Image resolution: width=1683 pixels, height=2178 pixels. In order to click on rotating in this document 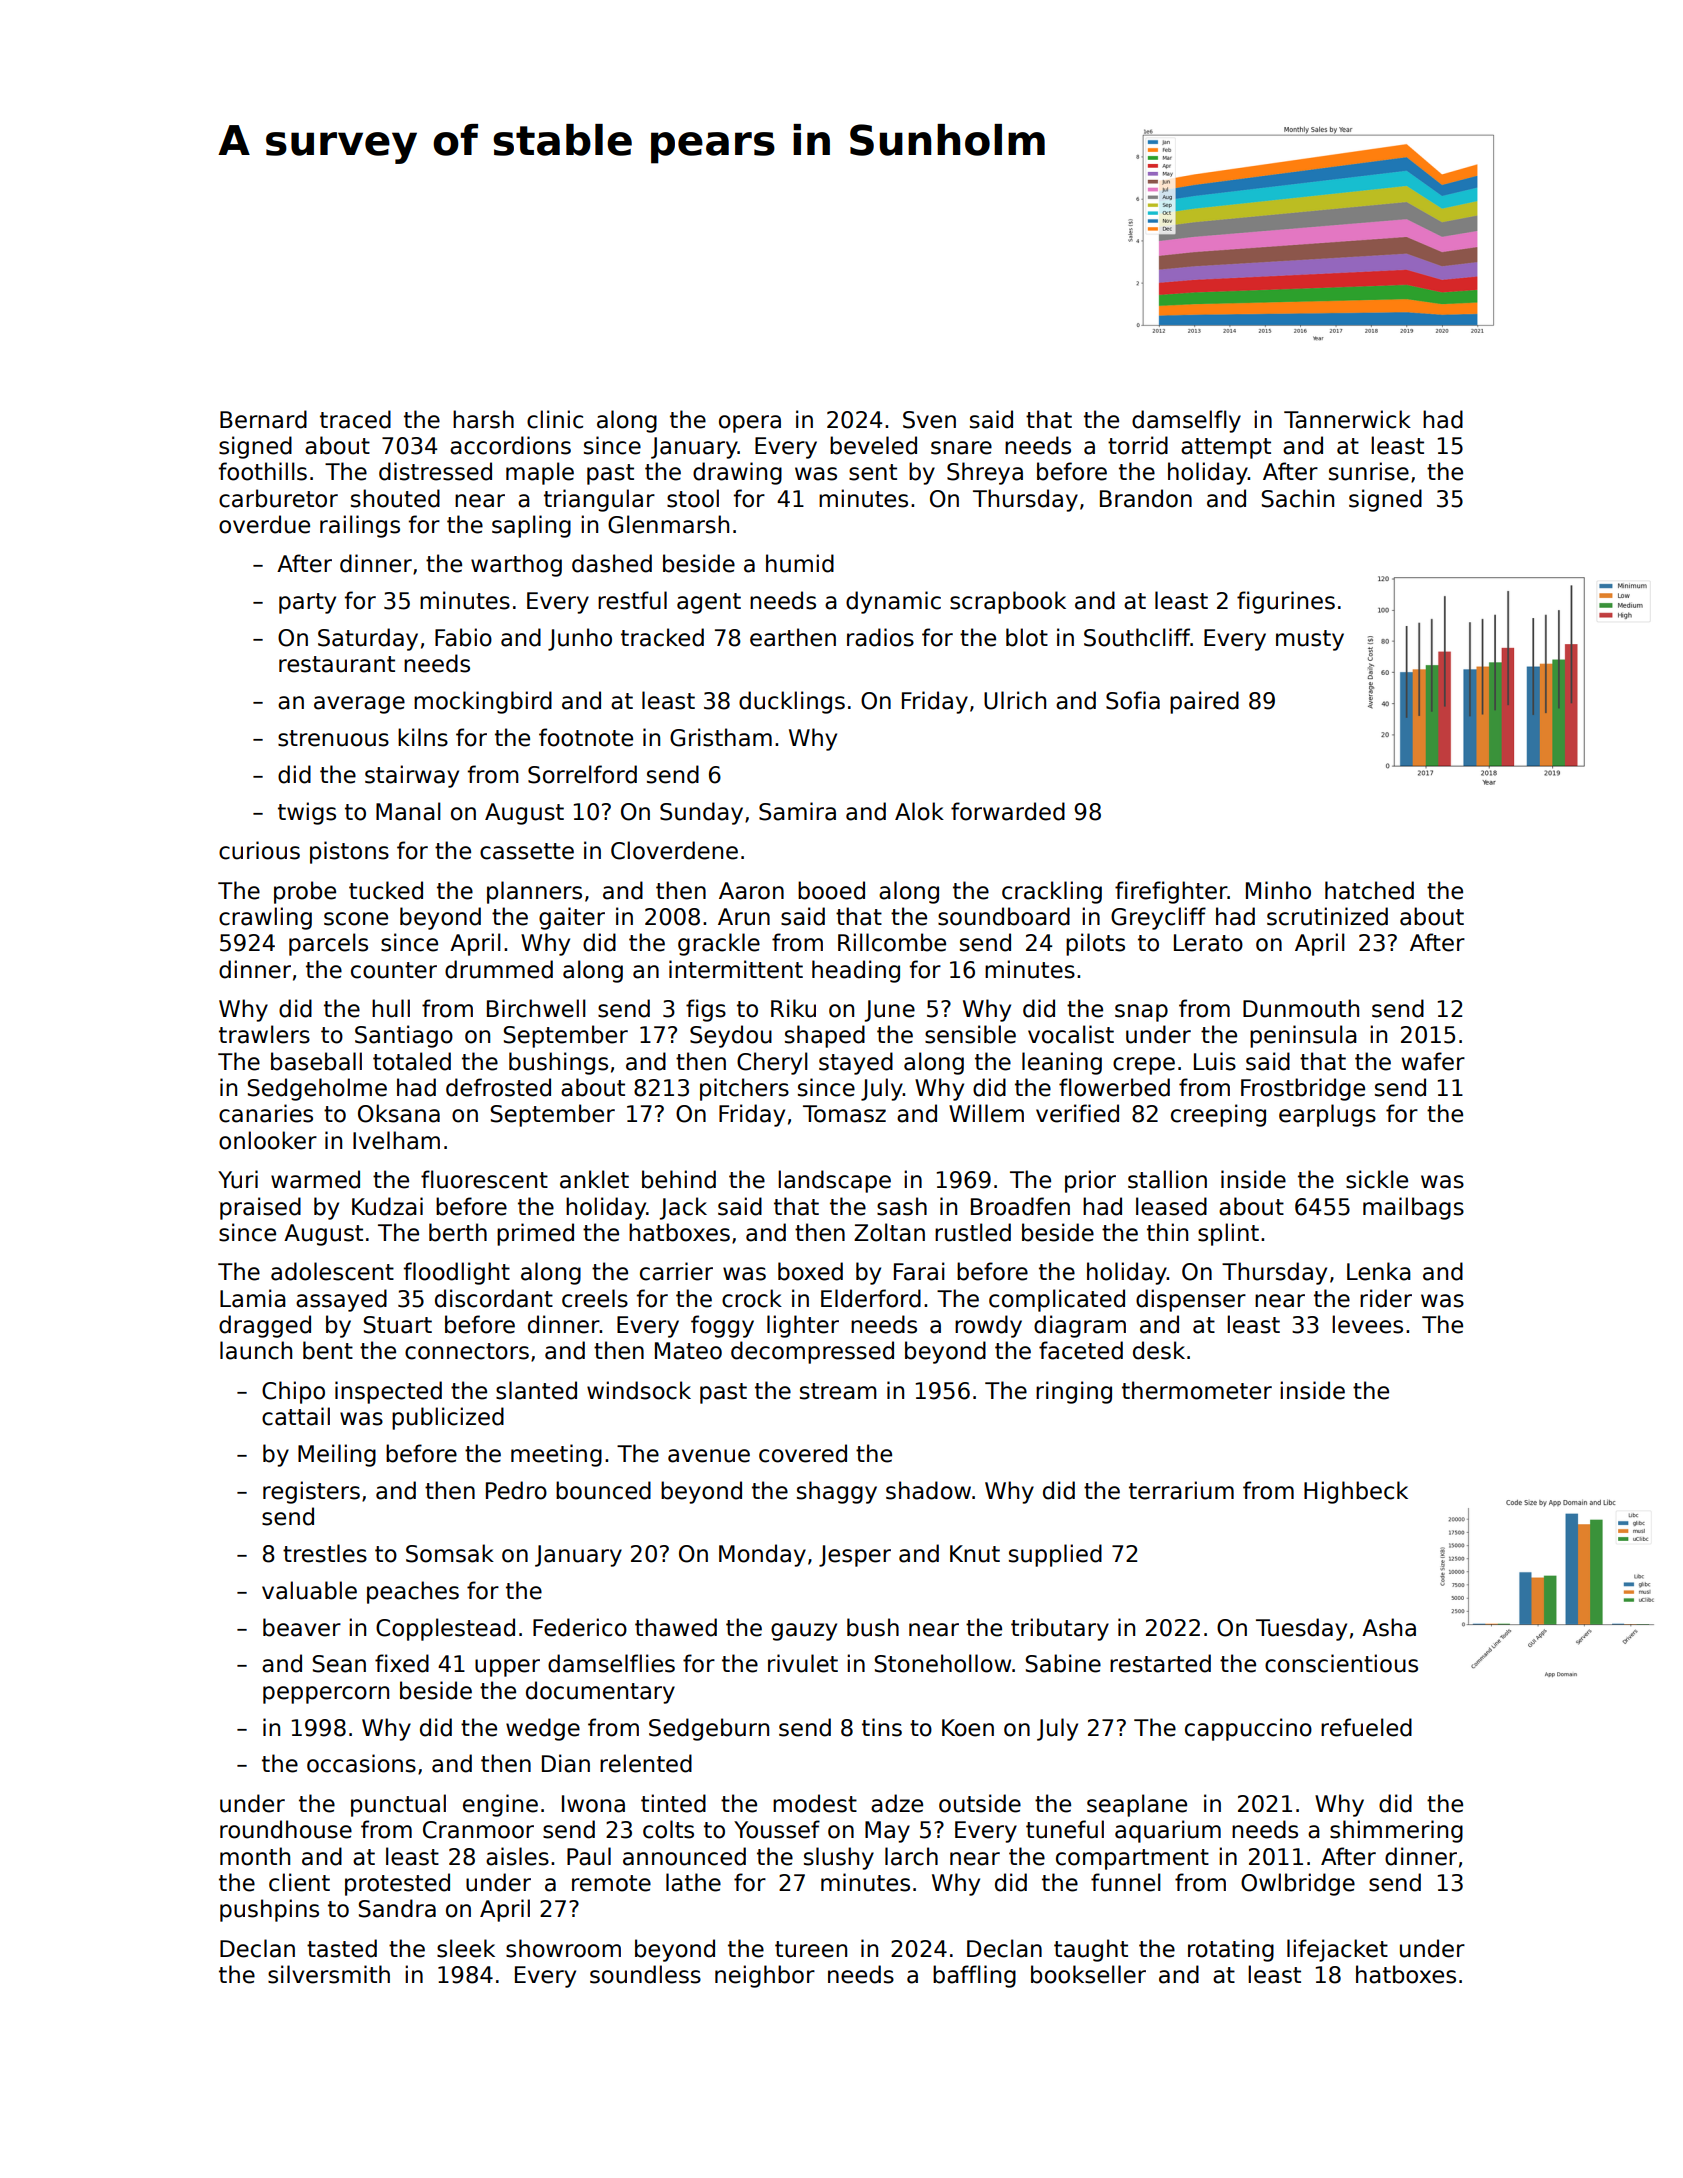, I will do `click(1231, 1950)`.
